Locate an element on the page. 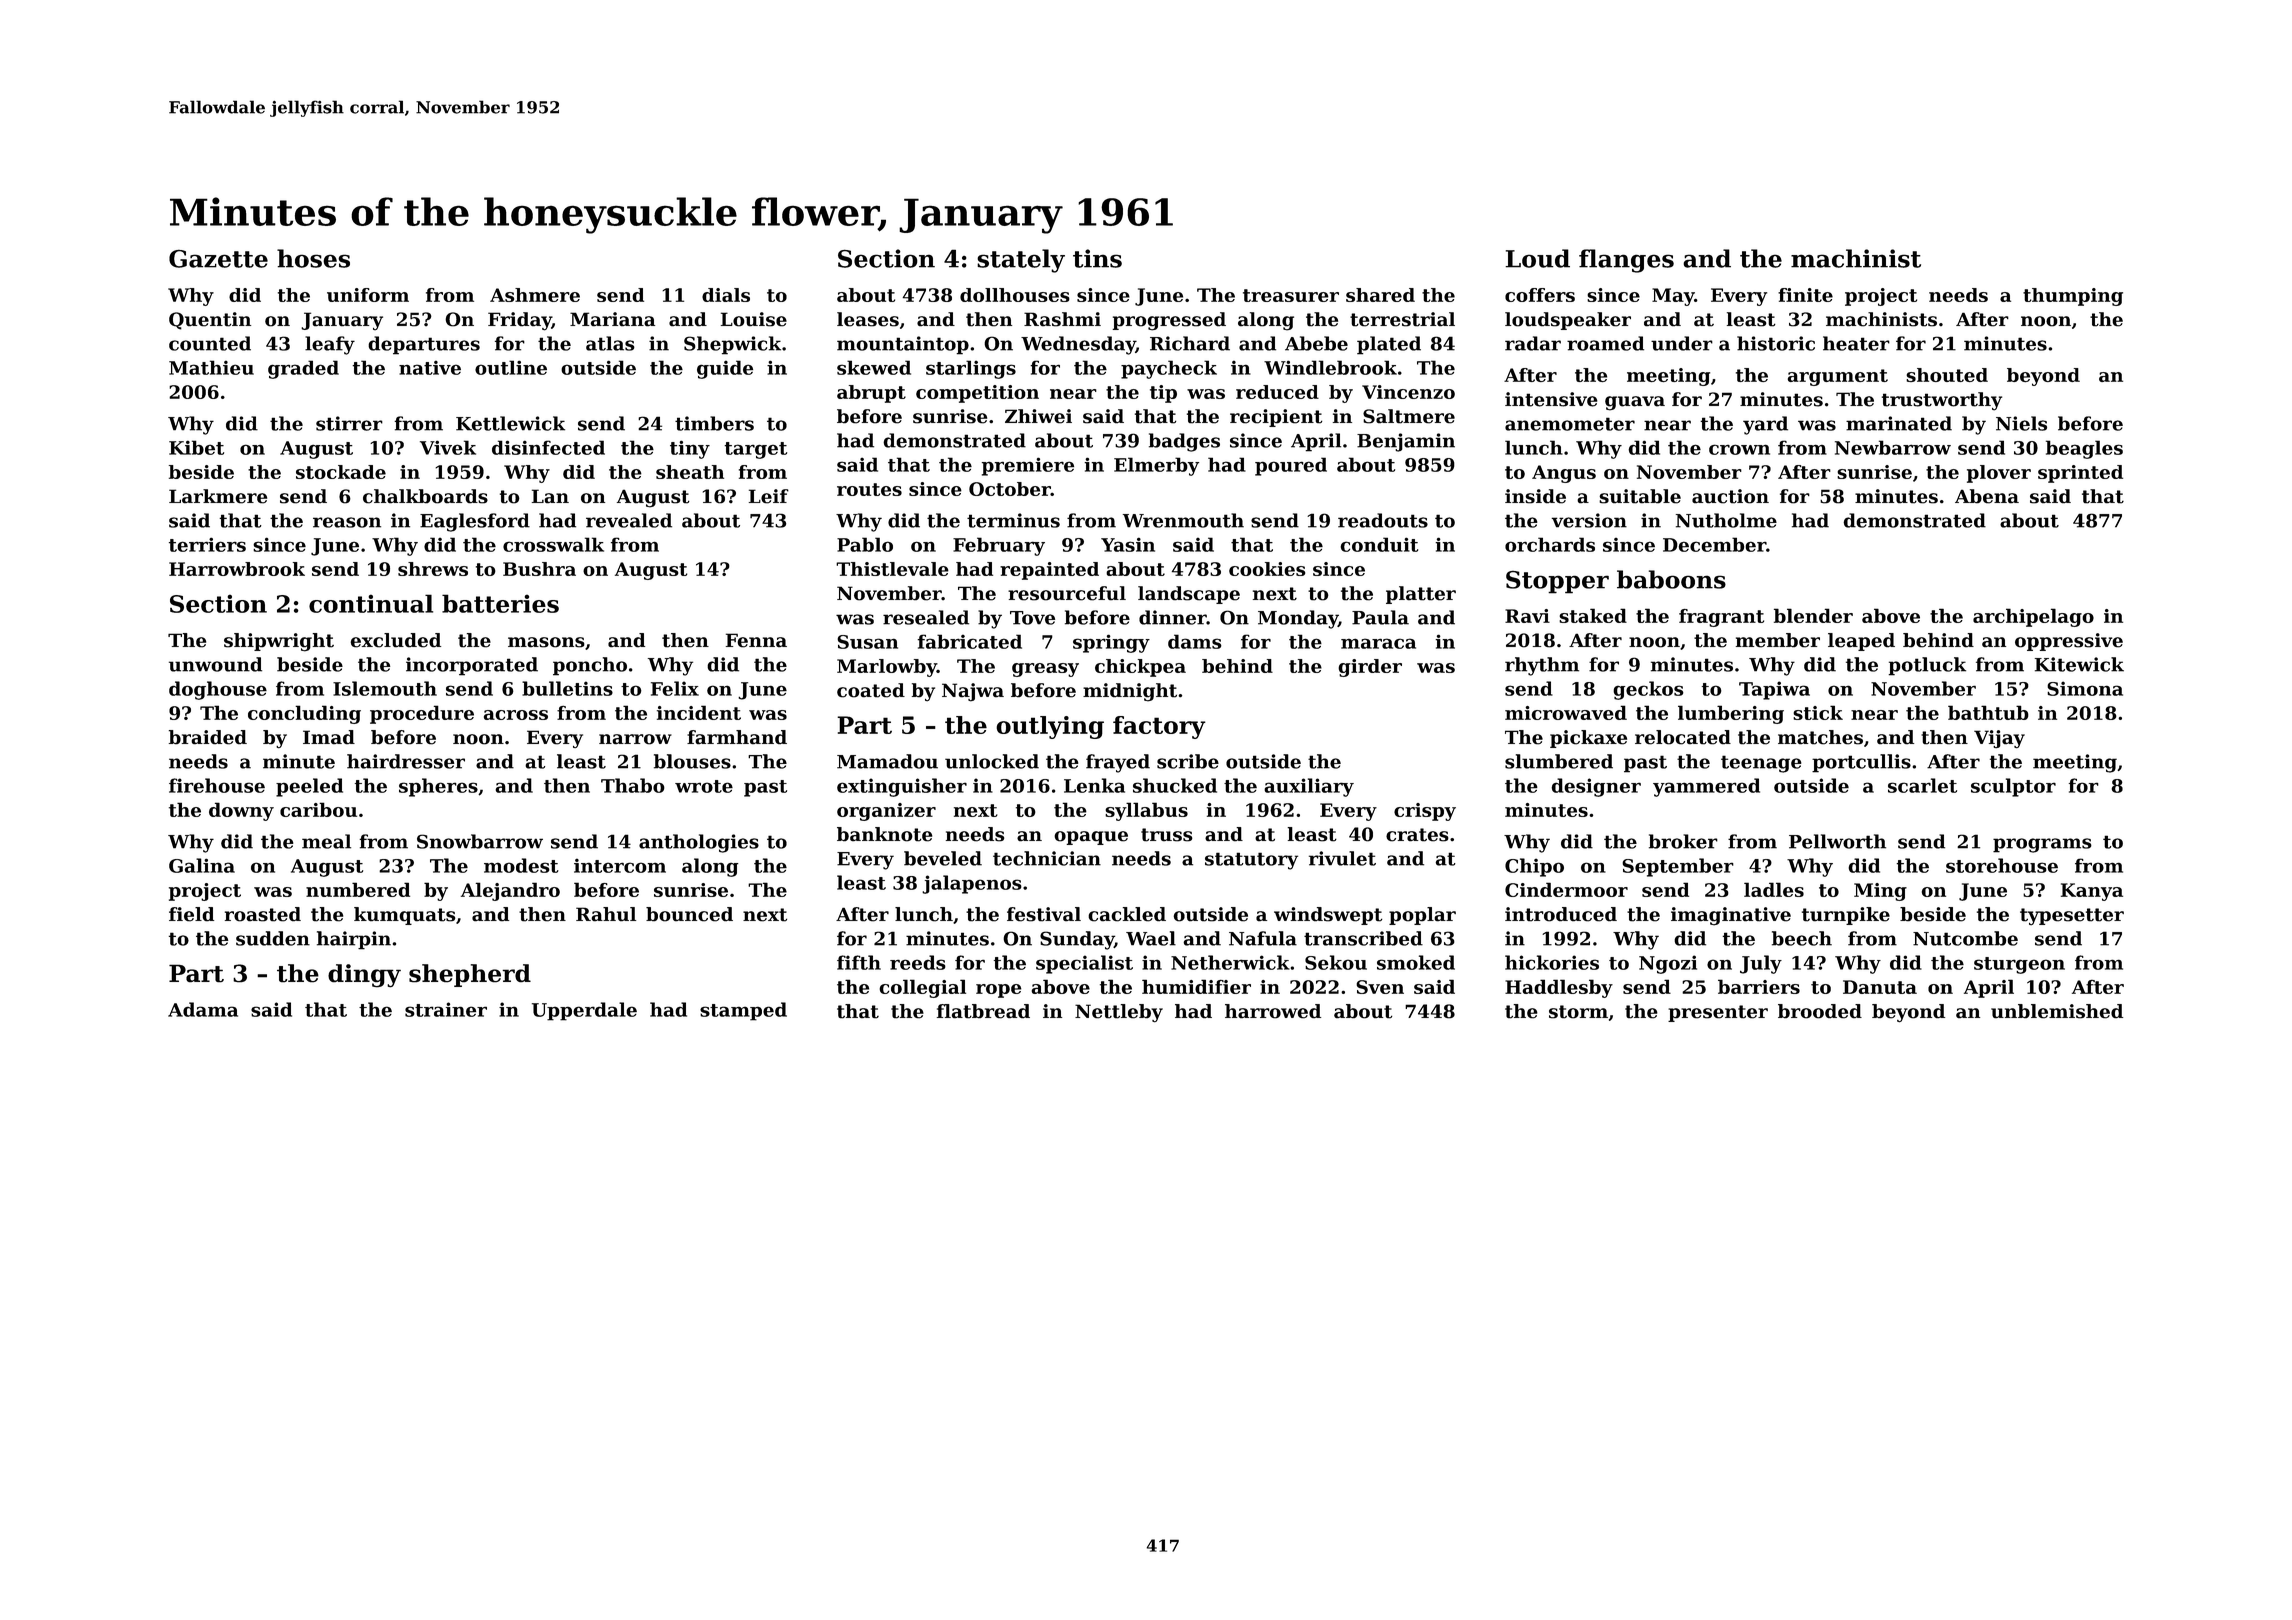  Tove is located at coordinates (1032, 618).
